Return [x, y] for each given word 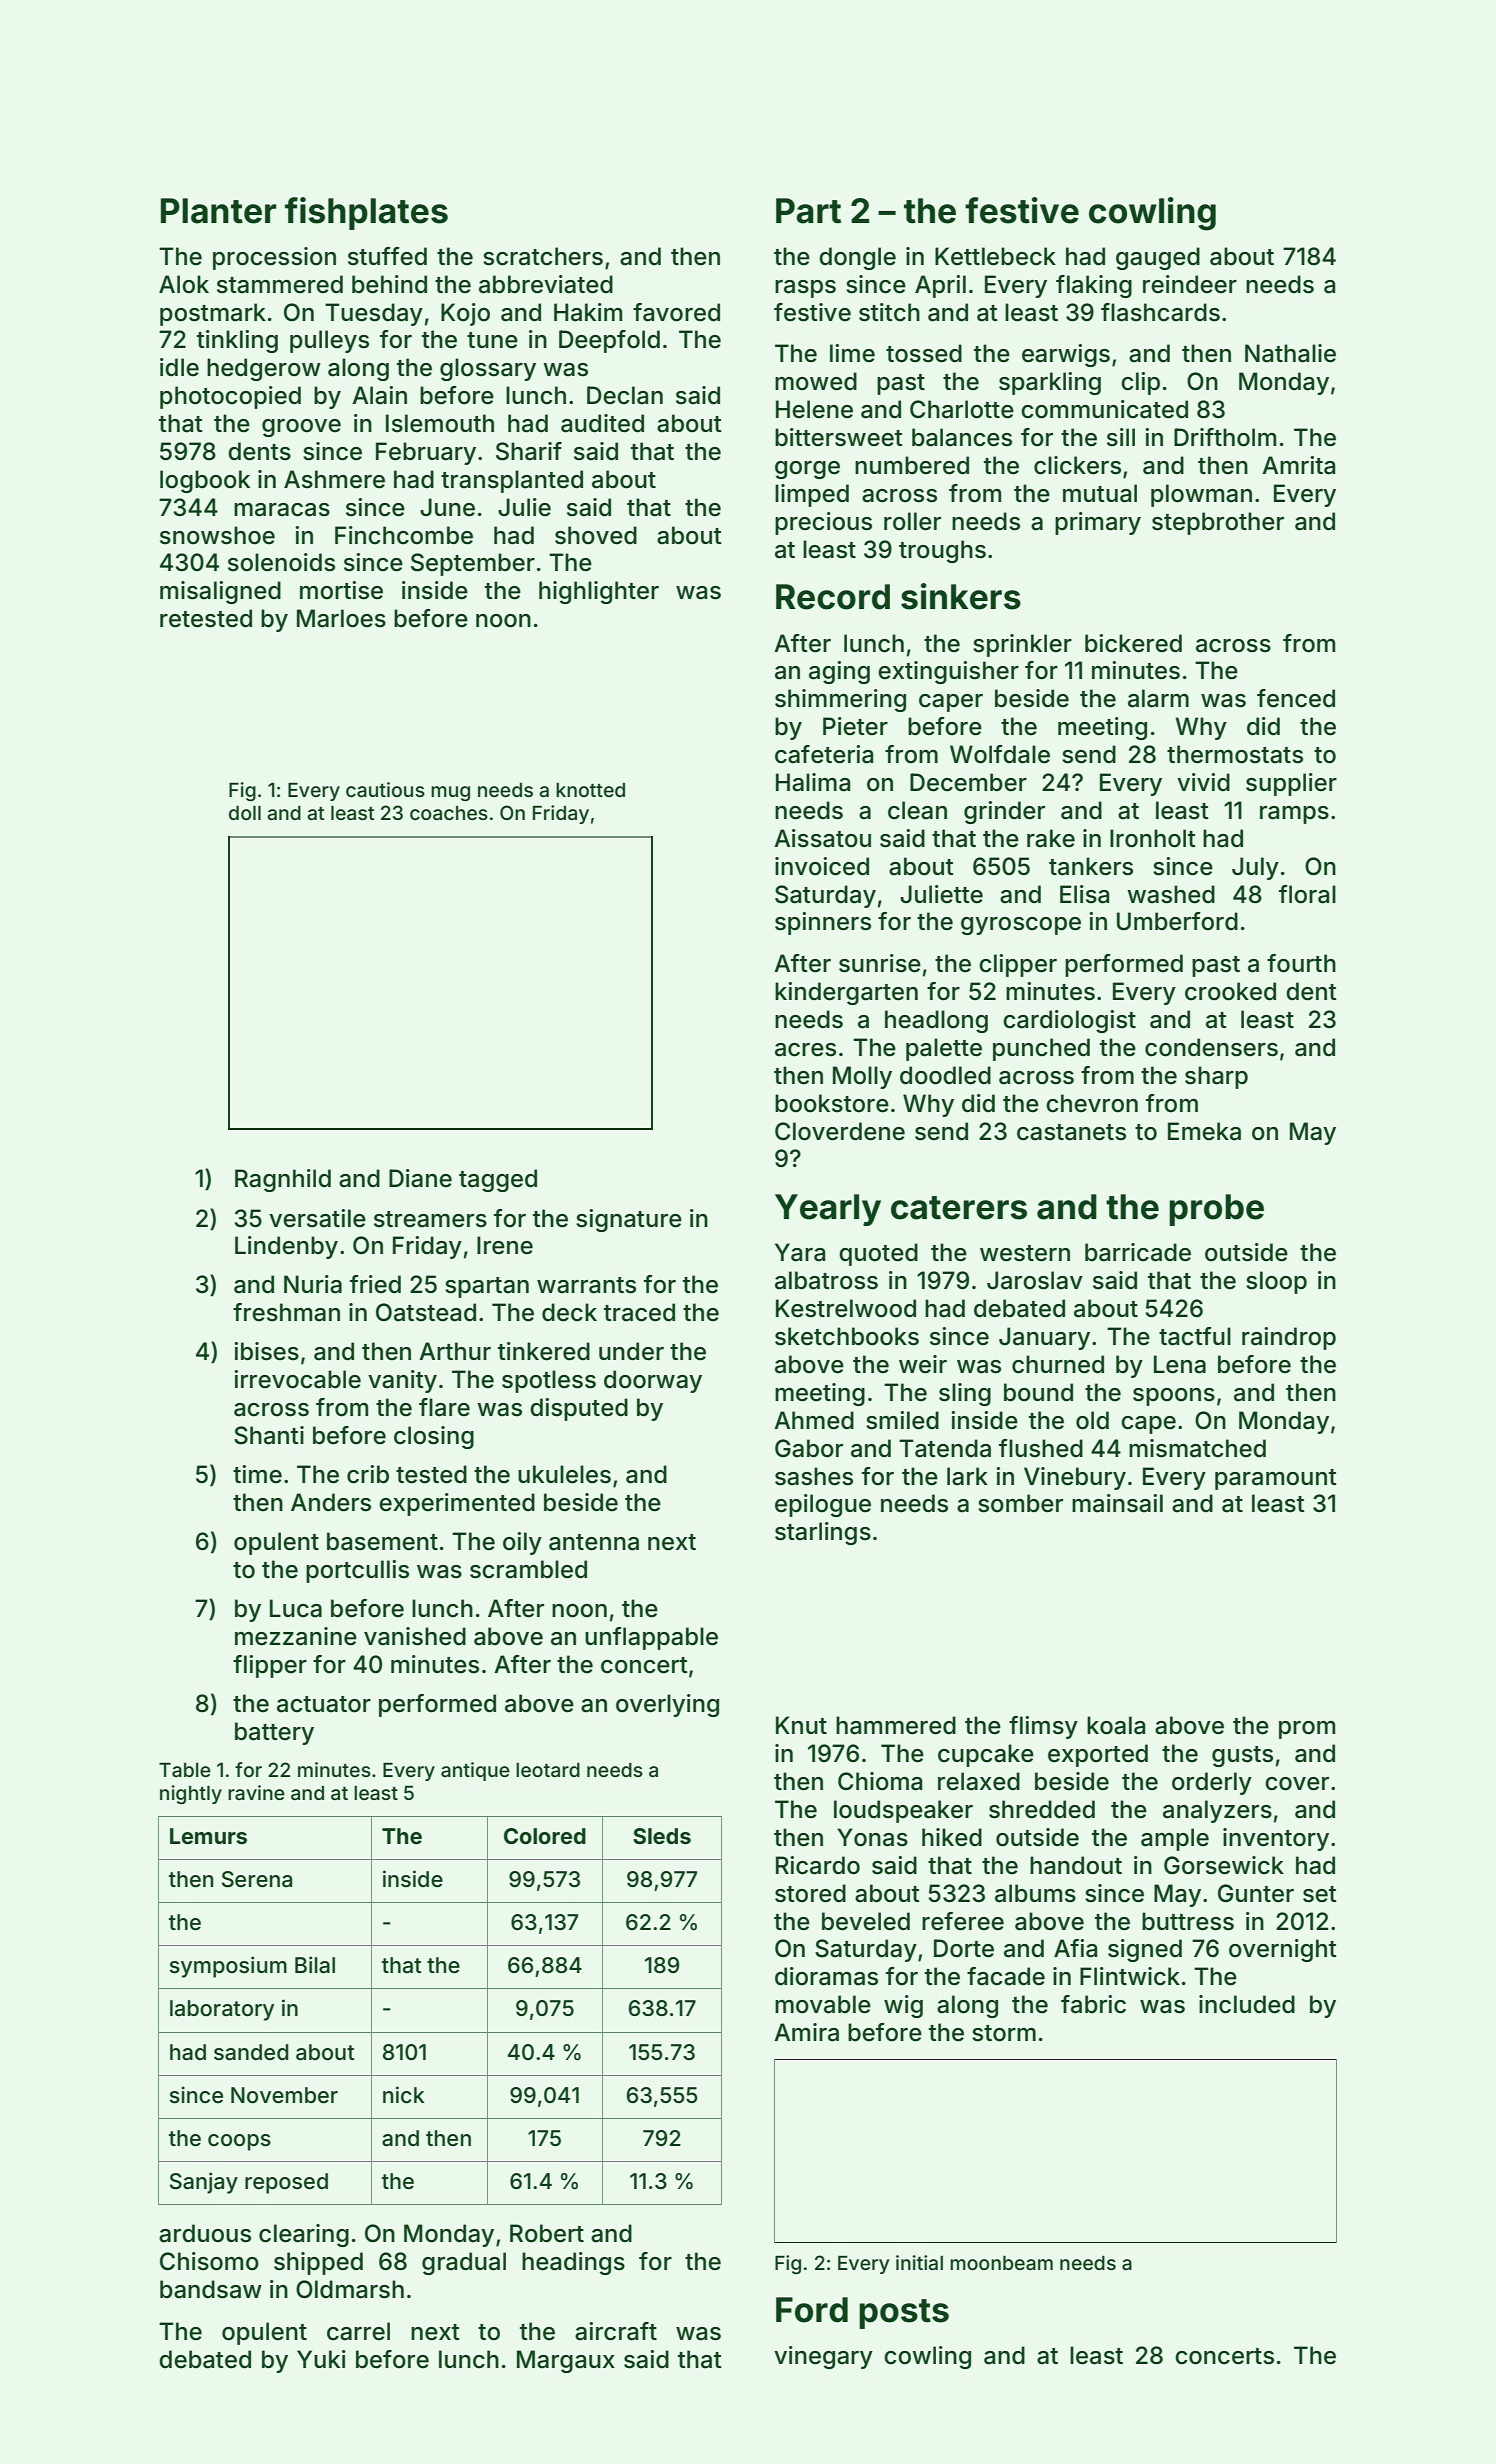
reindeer [1190, 284]
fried [375, 1284]
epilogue [823, 1505]
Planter [219, 211]
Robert [547, 2233]
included [1247, 2004]
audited [602, 423]
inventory [1276, 1839]
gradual [464, 2263]
